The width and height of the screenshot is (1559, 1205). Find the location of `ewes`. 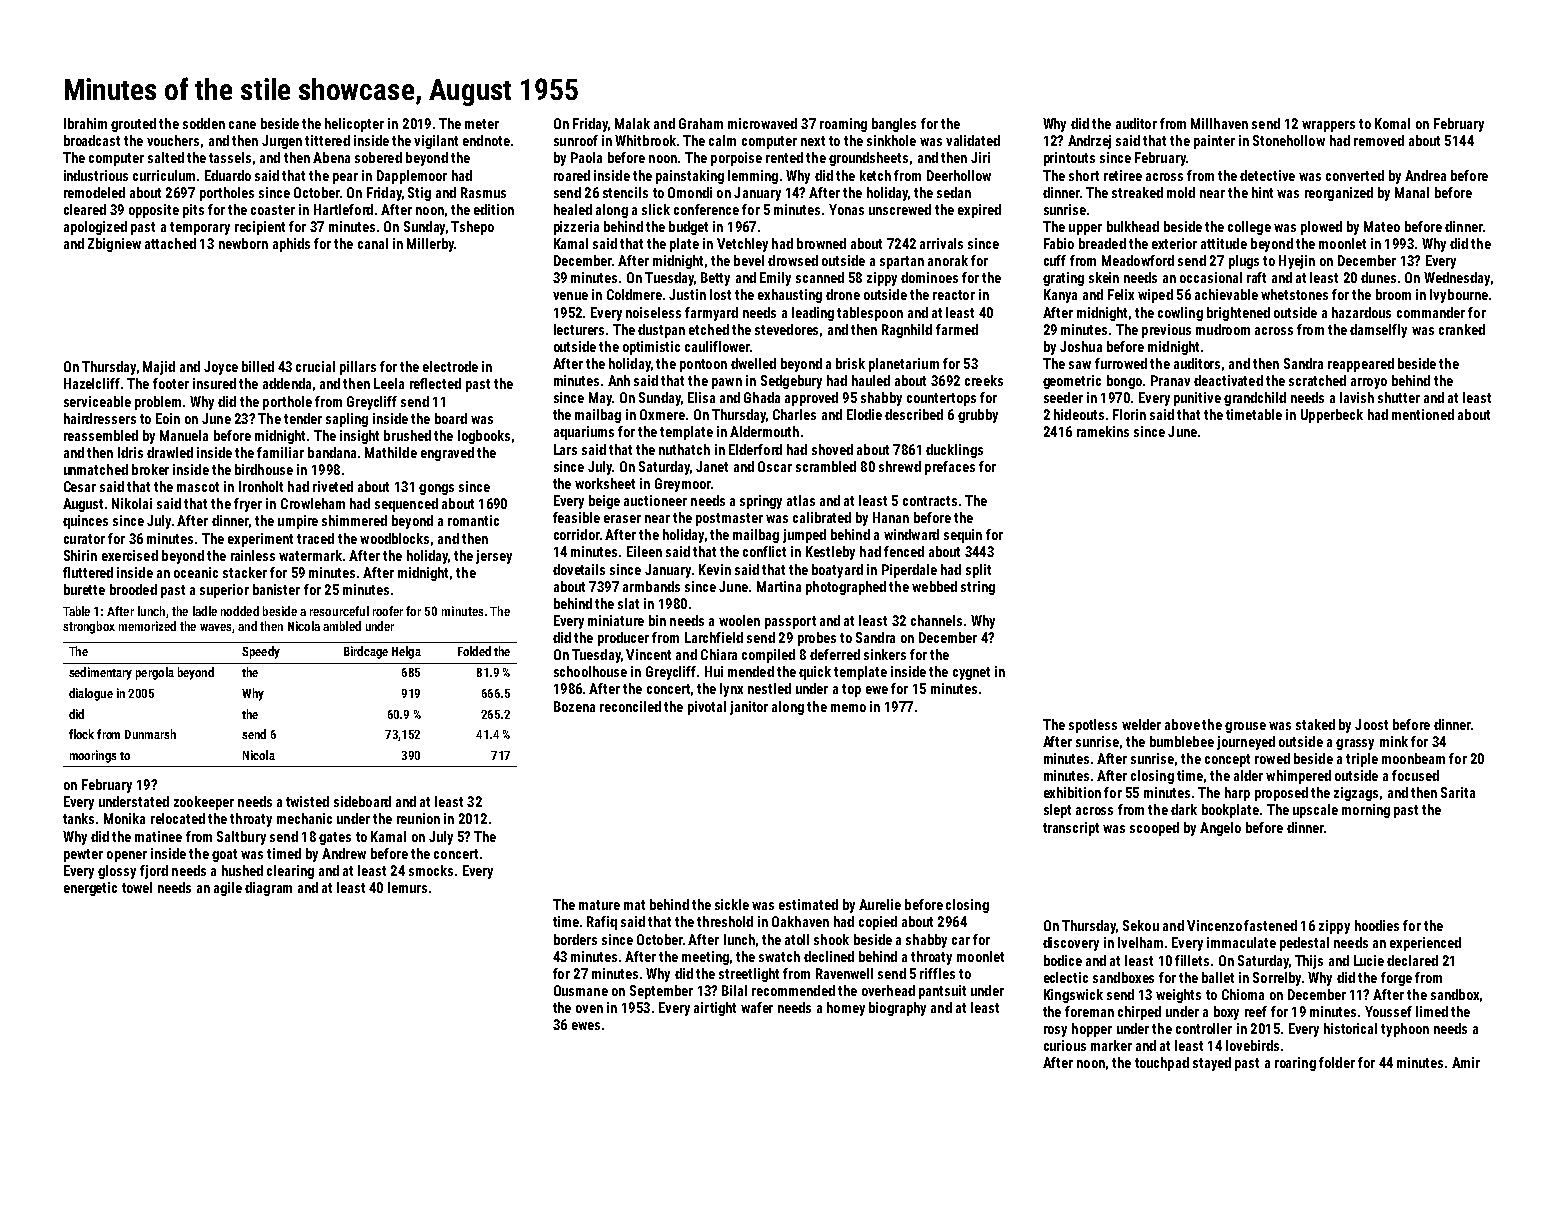

ewes is located at coordinates (586, 1026).
